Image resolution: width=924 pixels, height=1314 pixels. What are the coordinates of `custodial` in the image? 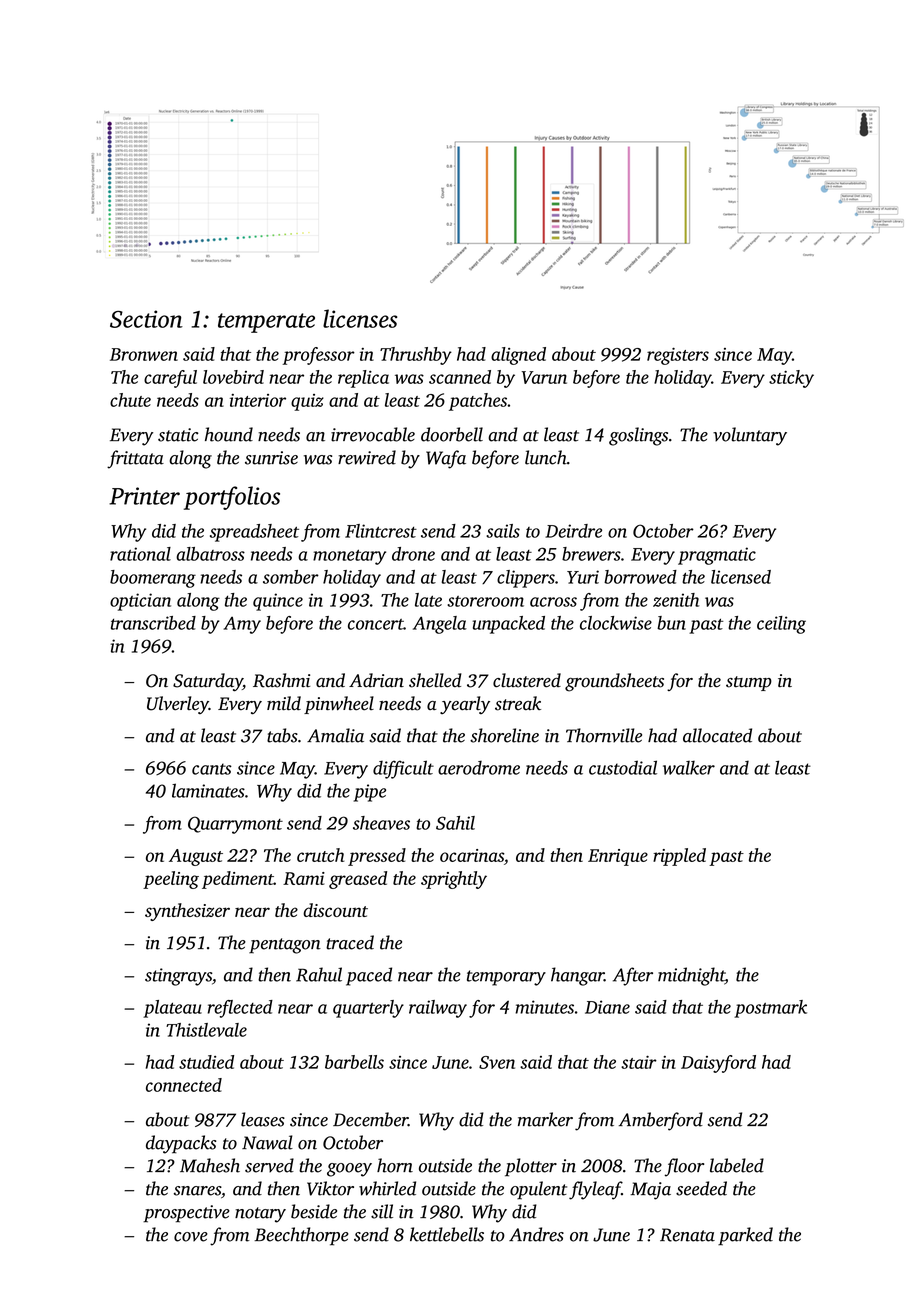 It's located at (623, 767).
